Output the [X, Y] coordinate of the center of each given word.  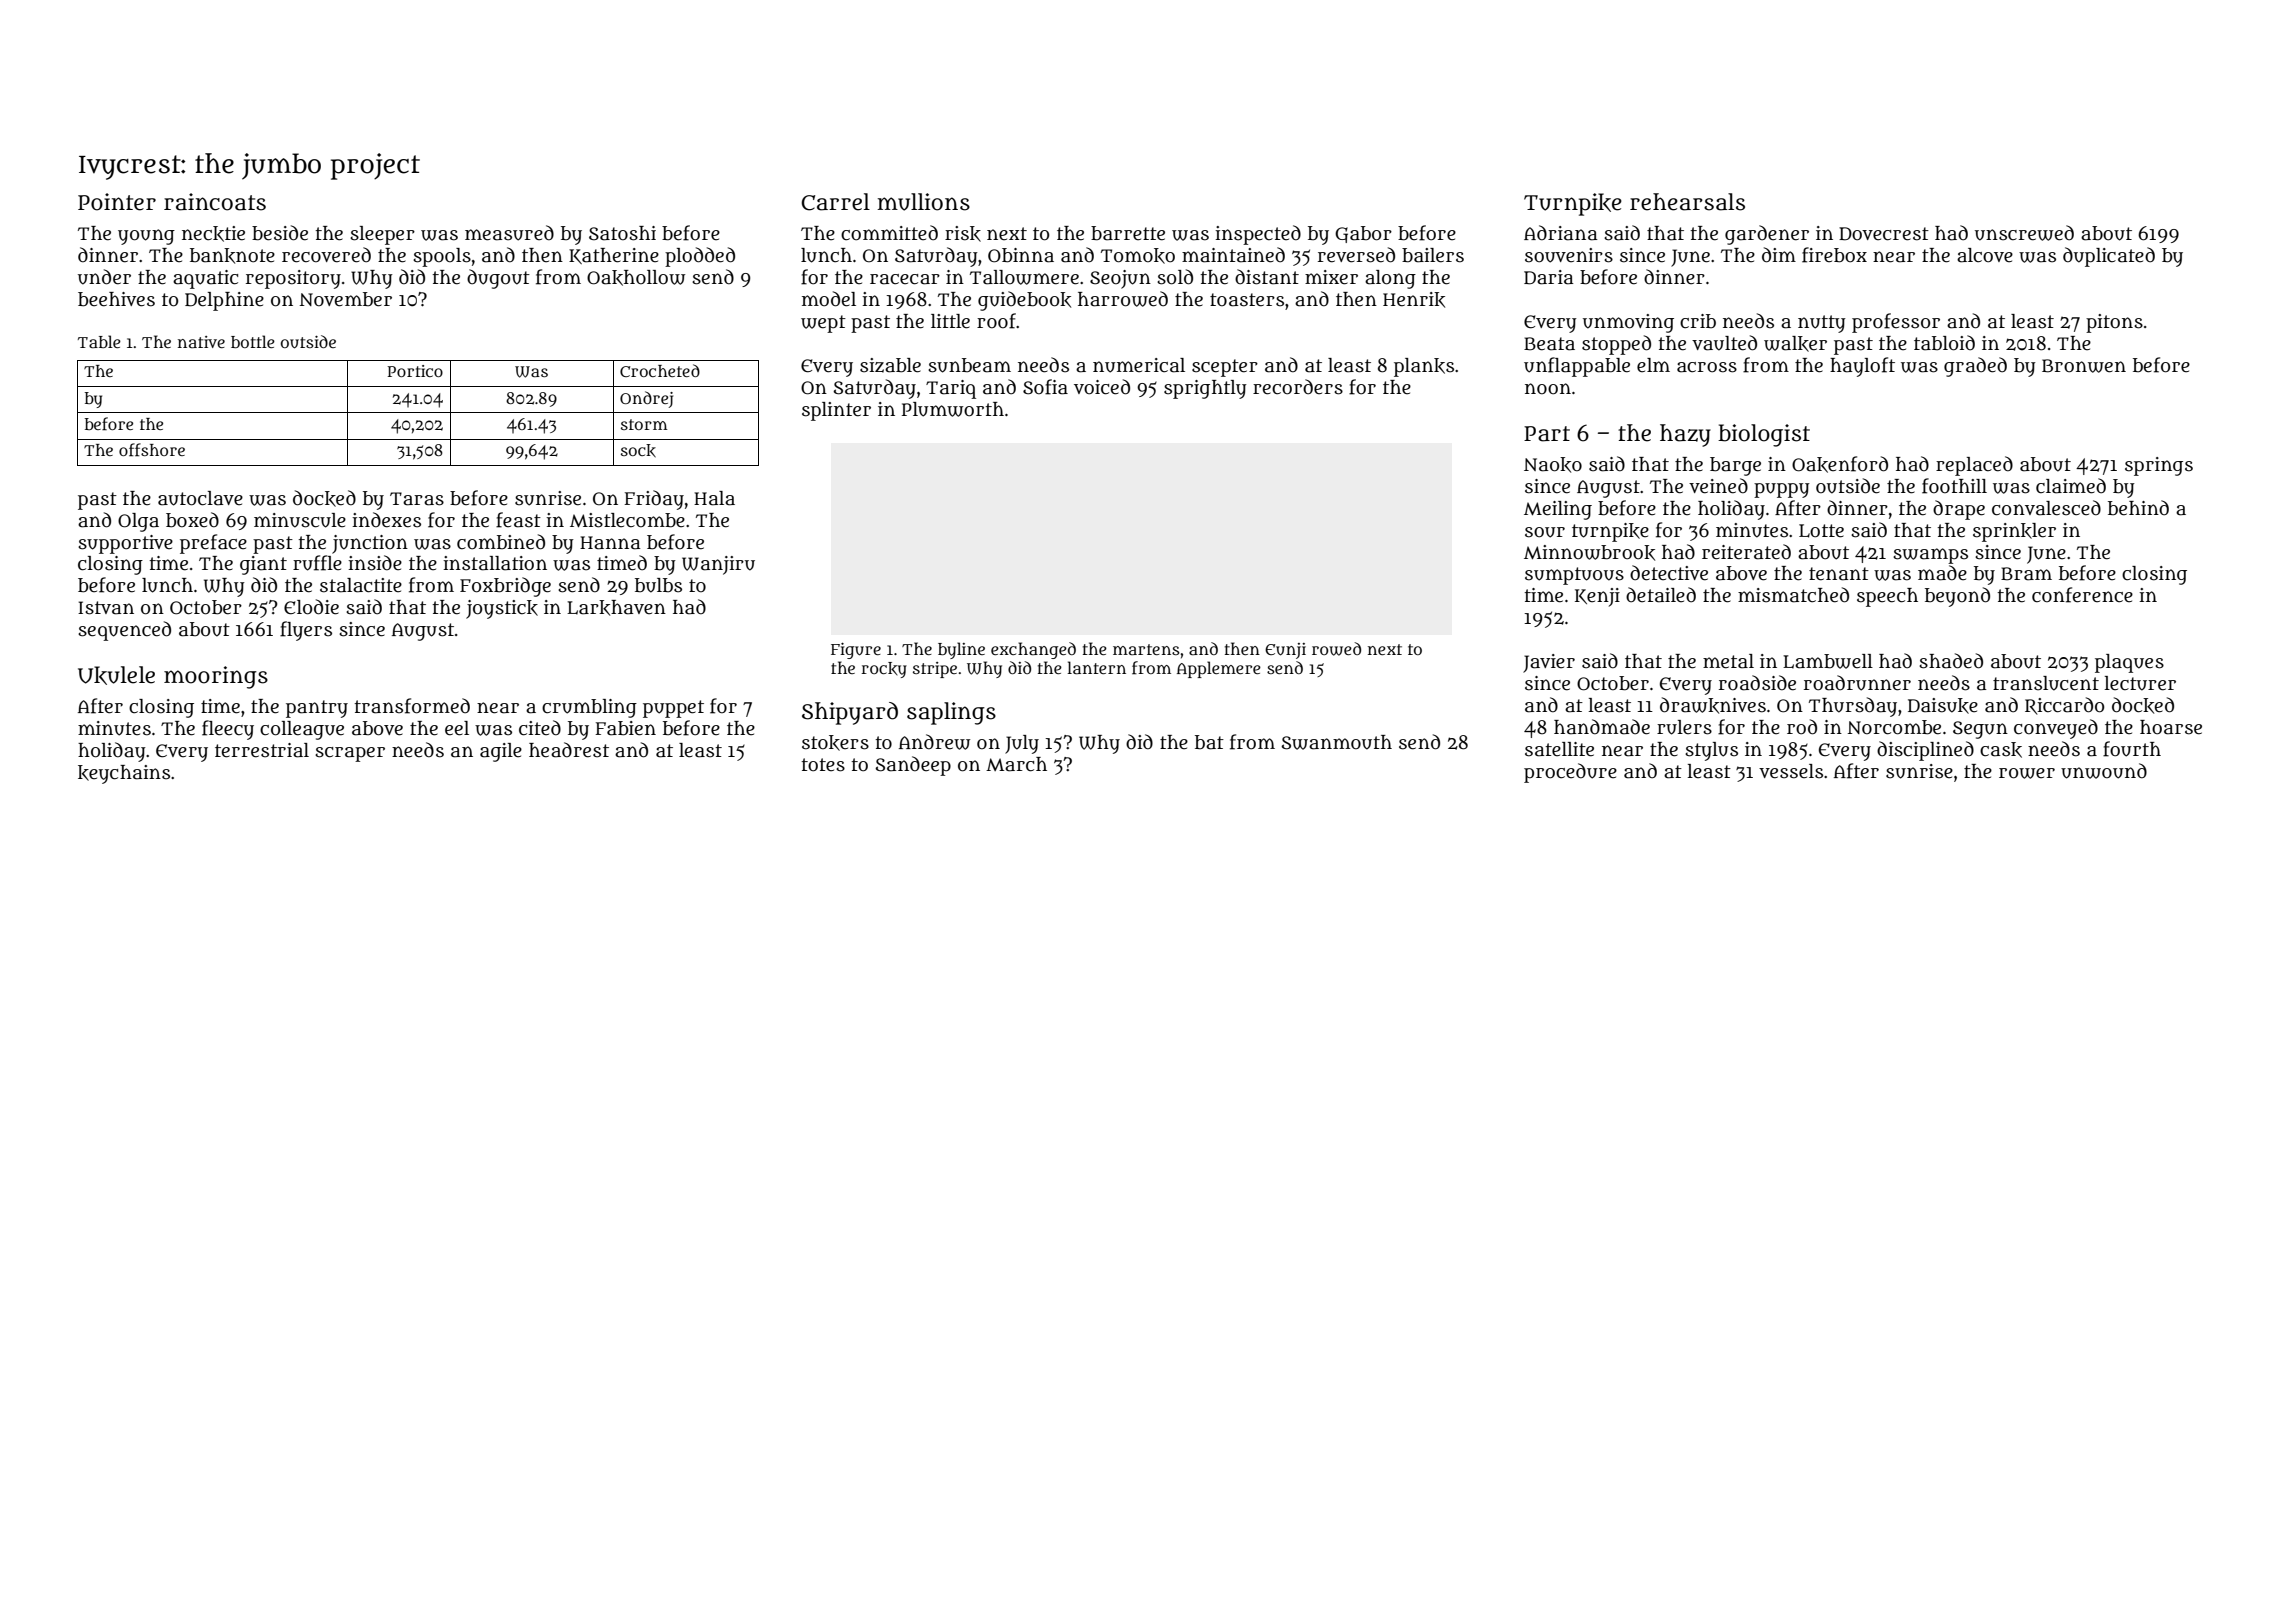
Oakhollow [636, 278]
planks [1424, 367]
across [1707, 367]
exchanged [1033, 650]
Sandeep [913, 766]
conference [2082, 595]
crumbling [589, 708]
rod [1802, 727]
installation [495, 563]
